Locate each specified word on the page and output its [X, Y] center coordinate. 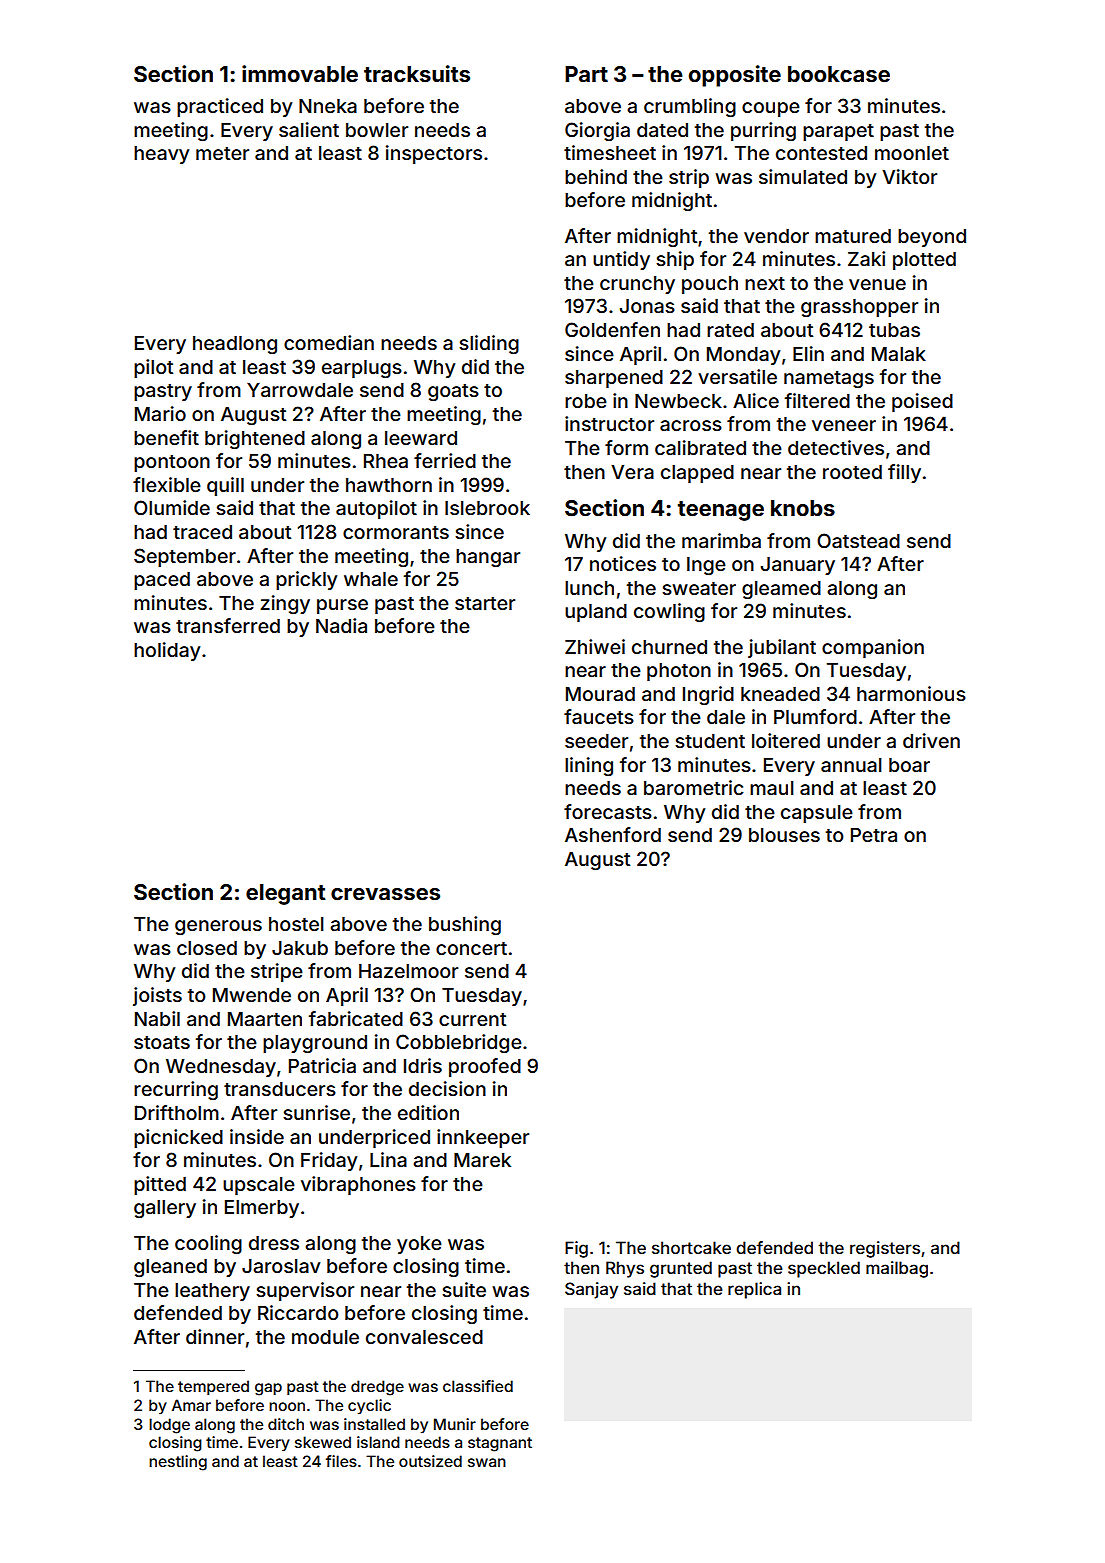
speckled [824, 1269]
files [341, 1461]
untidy [621, 260]
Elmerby [262, 1209]
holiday [167, 651]
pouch [710, 285]
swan [487, 1462]
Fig [576, 1249]
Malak [899, 354]
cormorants [396, 532]
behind [596, 176]
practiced [220, 107]
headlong [235, 345]
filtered [817, 400]
